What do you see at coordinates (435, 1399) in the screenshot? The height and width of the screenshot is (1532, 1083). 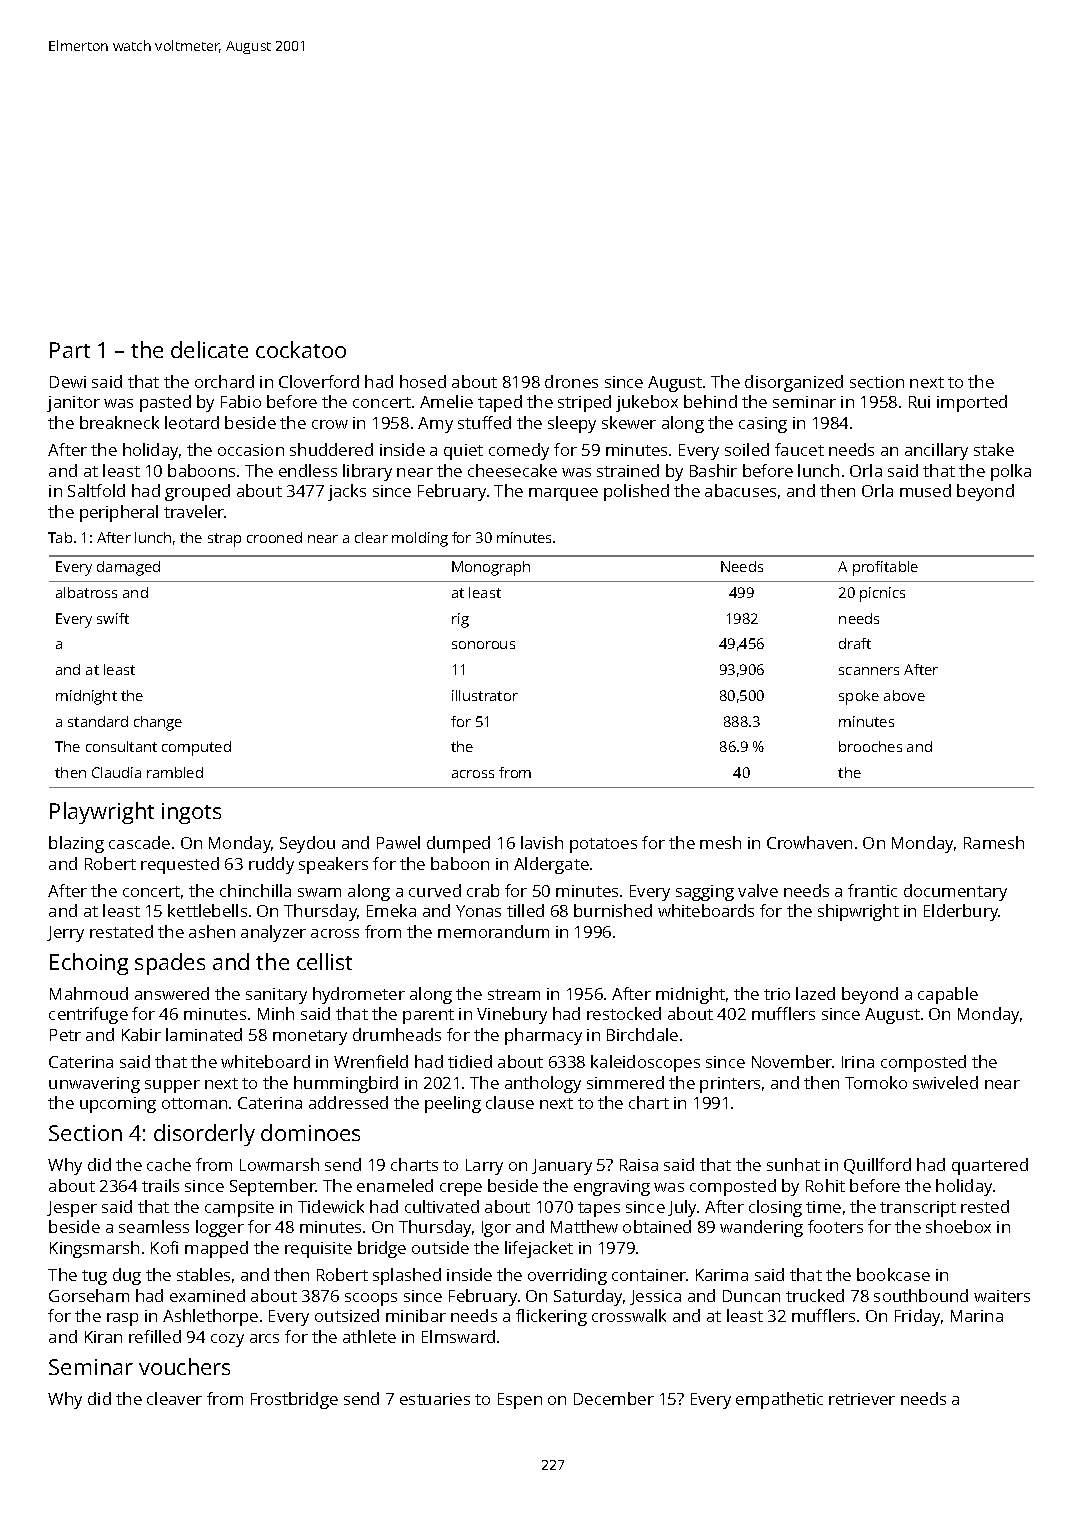 I see `estuaries` at bounding box center [435, 1399].
